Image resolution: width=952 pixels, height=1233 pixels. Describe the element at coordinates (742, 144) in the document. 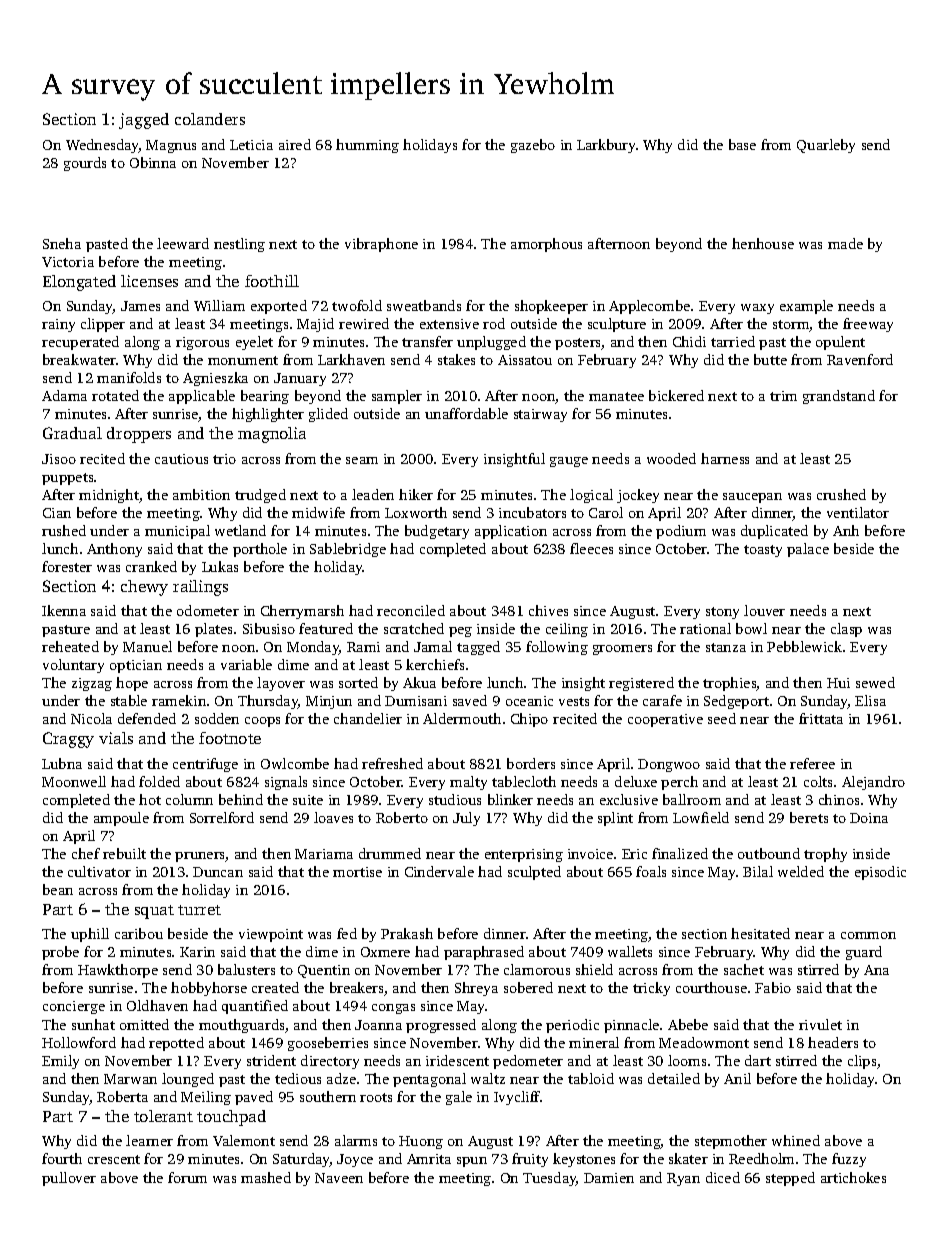

I see `base` at that location.
